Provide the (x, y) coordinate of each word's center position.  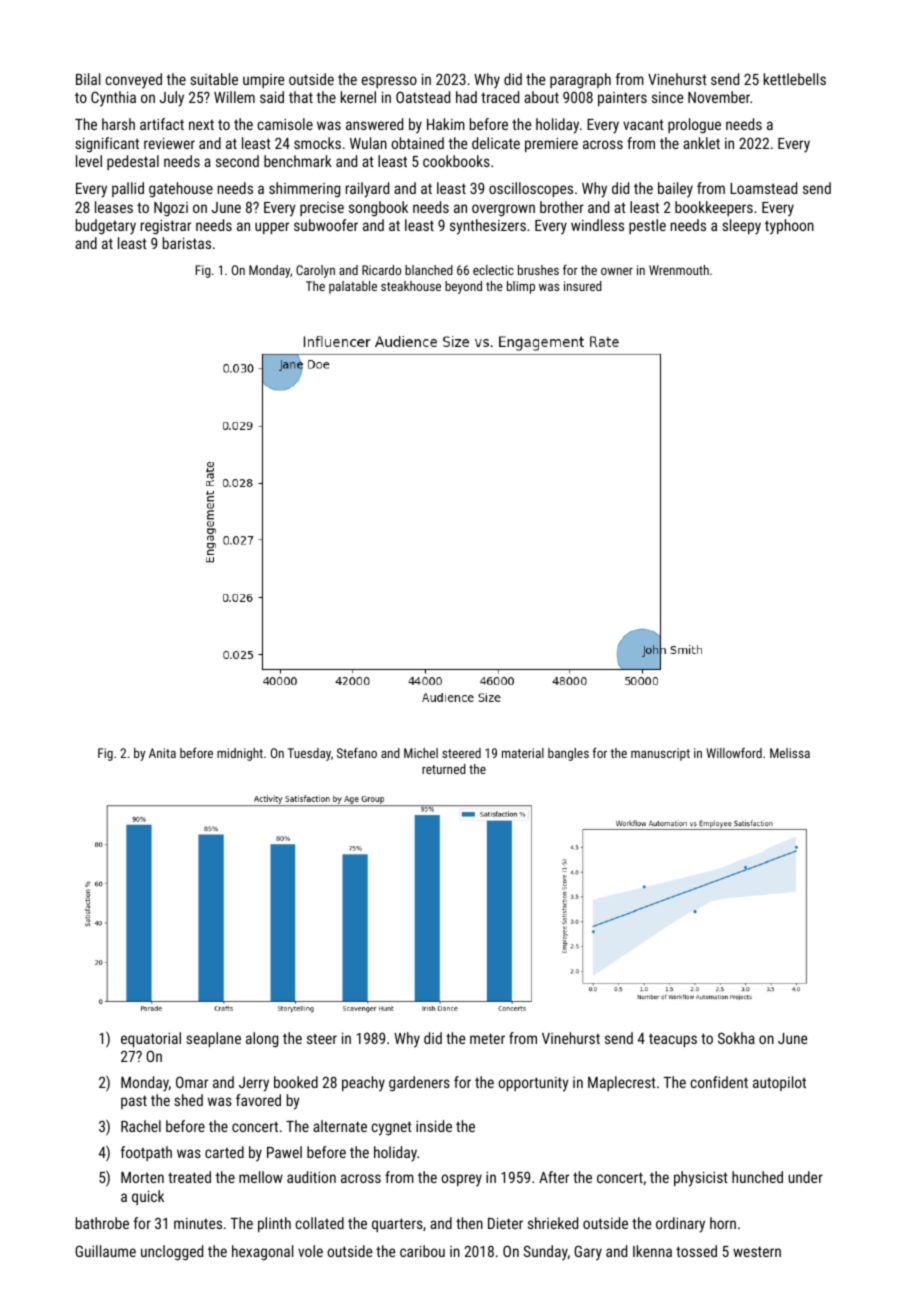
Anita (162, 753)
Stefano (357, 753)
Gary (588, 1253)
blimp (521, 287)
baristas (187, 243)
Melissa (790, 753)
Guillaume (105, 1251)
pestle (647, 226)
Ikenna (652, 1251)
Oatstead (423, 97)
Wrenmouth (679, 270)
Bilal (88, 79)
